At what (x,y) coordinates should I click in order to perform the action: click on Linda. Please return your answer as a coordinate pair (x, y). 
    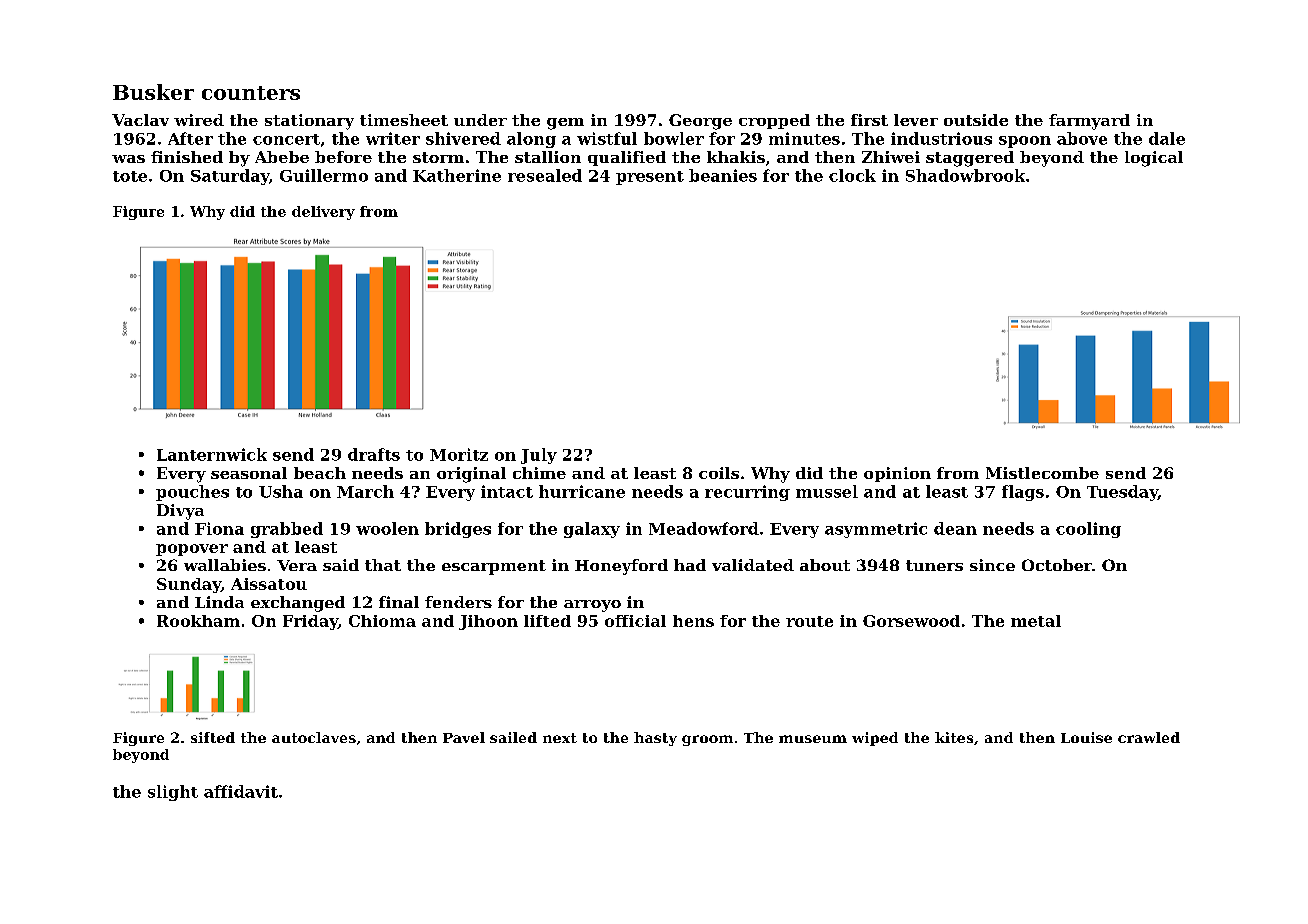
    Looking at the image, I should click on (219, 602).
